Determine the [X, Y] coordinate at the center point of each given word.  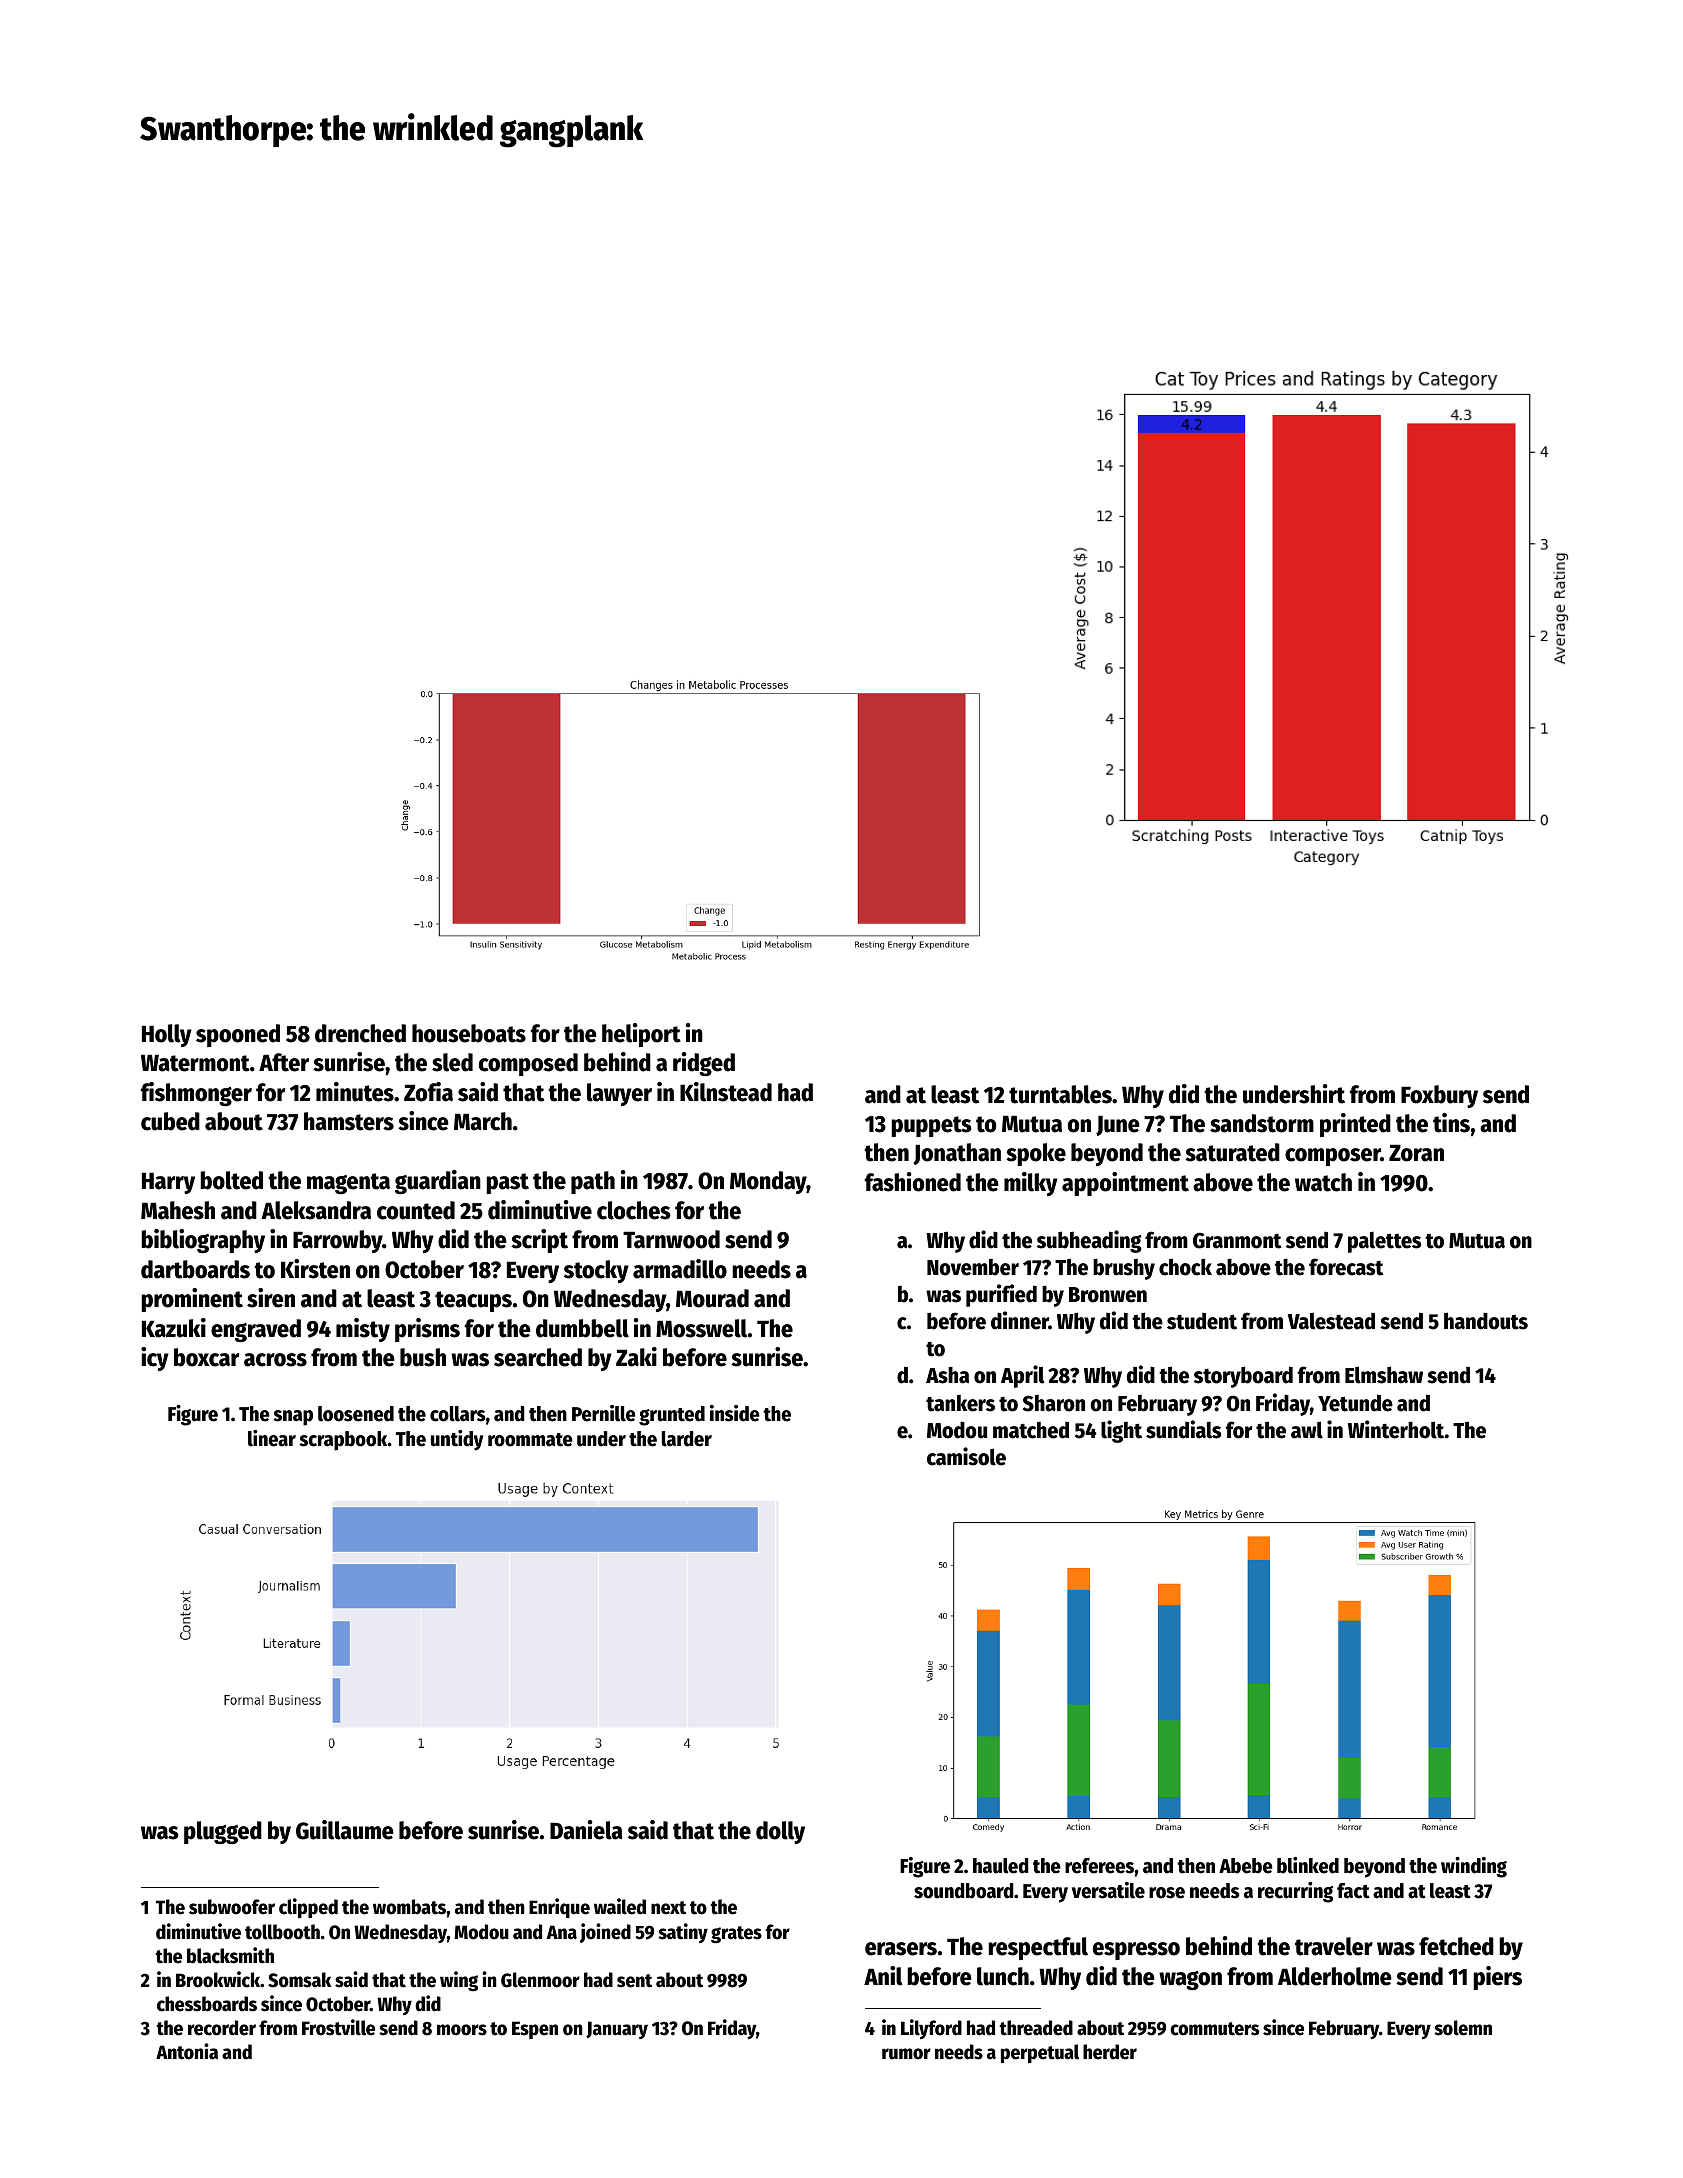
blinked [1308, 1865]
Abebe [1246, 1866]
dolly [780, 1832]
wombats [409, 1907]
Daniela [586, 1830]
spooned [238, 1035]
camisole [966, 1456]
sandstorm [1262, 1123]
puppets [931, 1126]
